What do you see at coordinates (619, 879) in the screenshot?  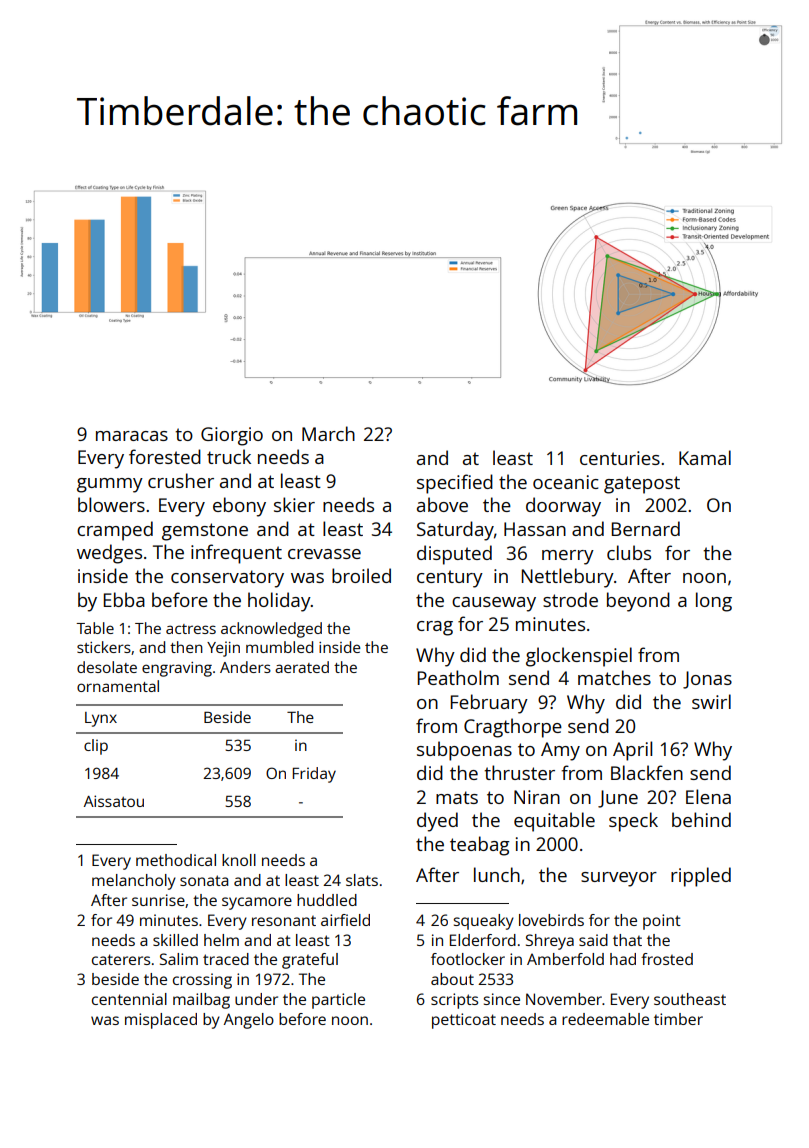 I see `surveyor` at bounding box center [619, 879].
